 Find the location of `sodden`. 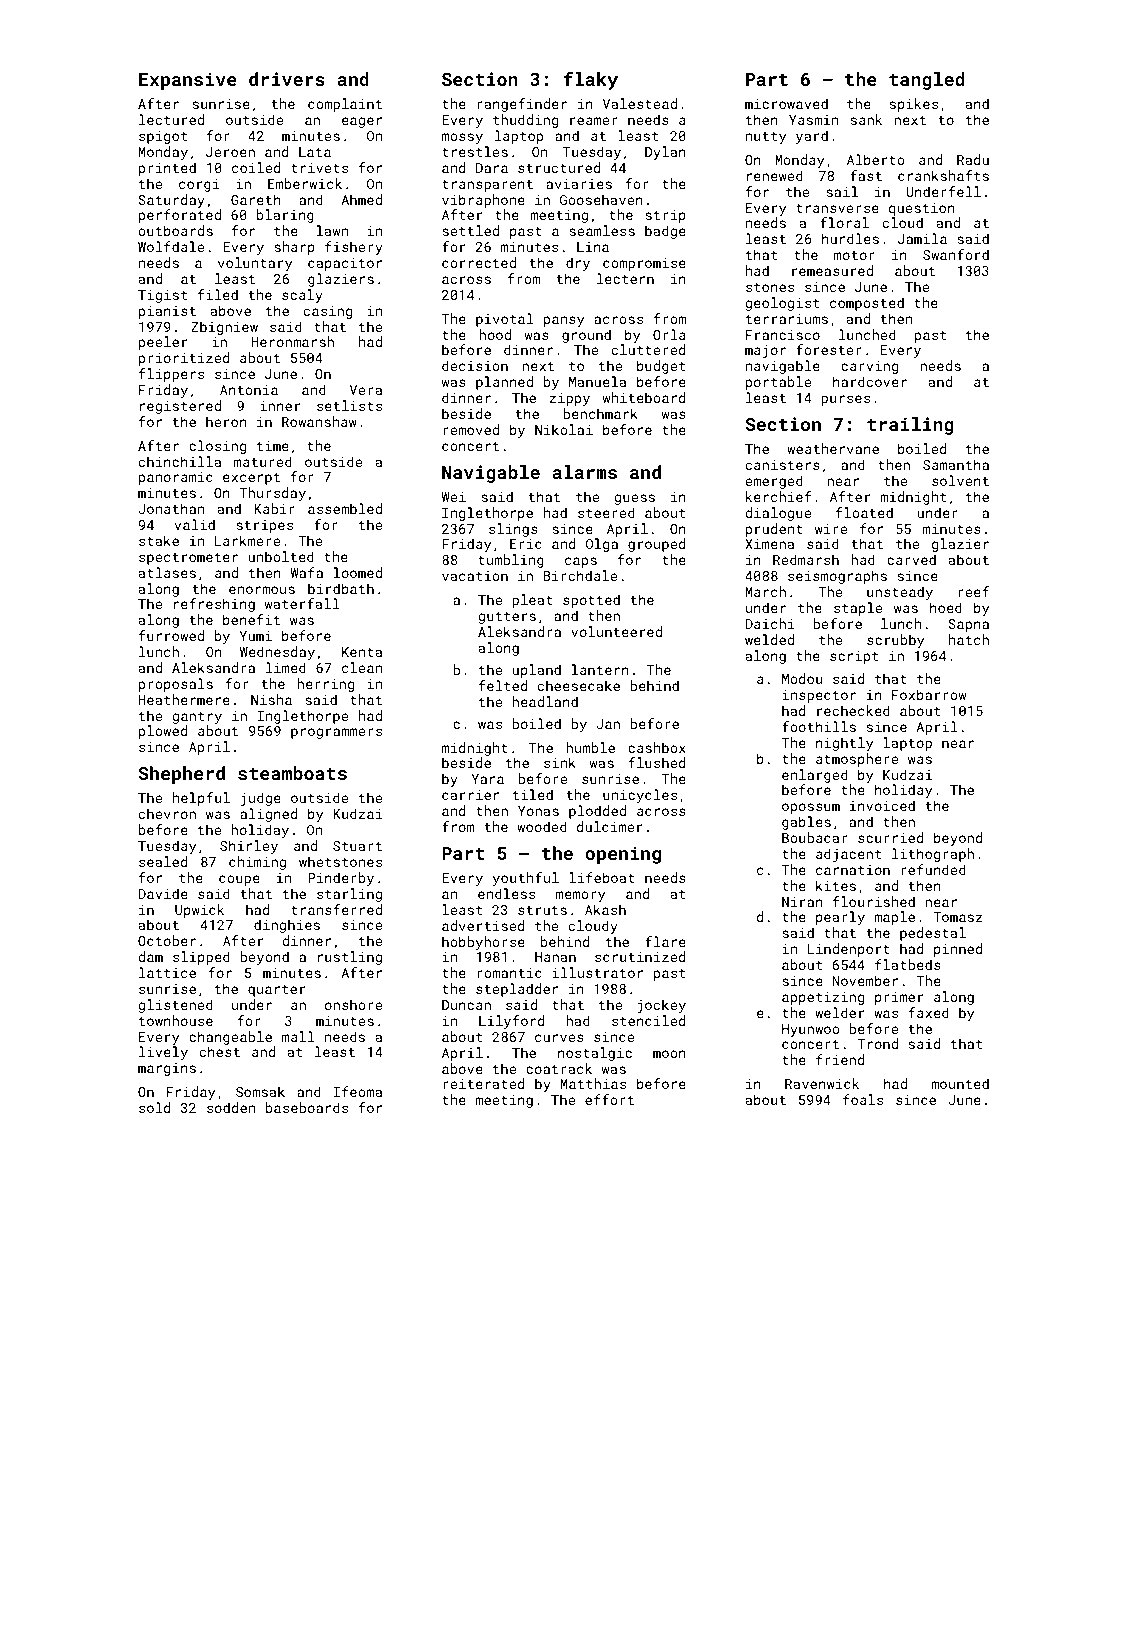

sodden is located at coordinates (231, 1107).
